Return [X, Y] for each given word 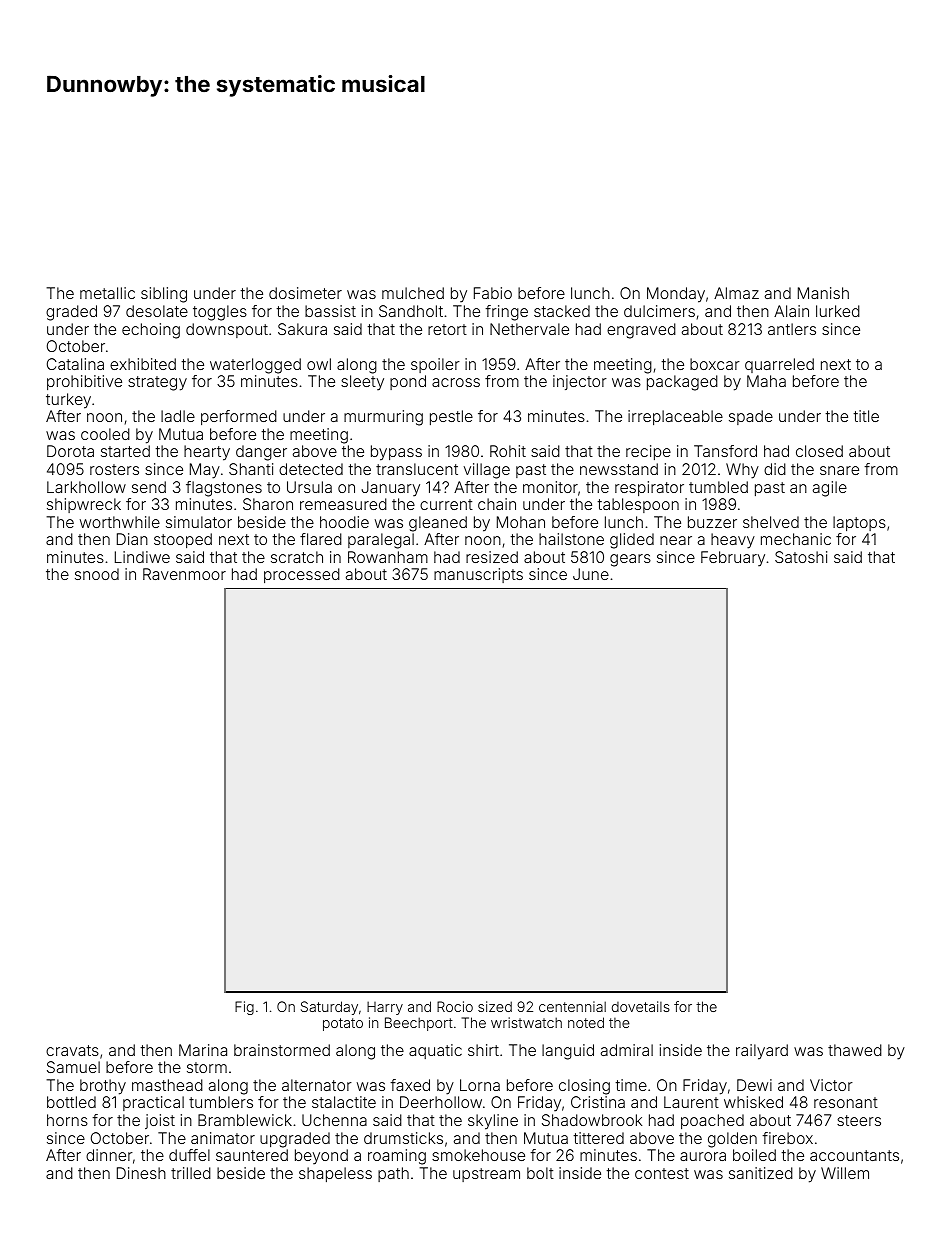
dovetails [641, 1006]
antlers [792, 329]
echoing [151, 331]
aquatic [435, 1051]
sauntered [252, 1155]
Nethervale [529, 329]
